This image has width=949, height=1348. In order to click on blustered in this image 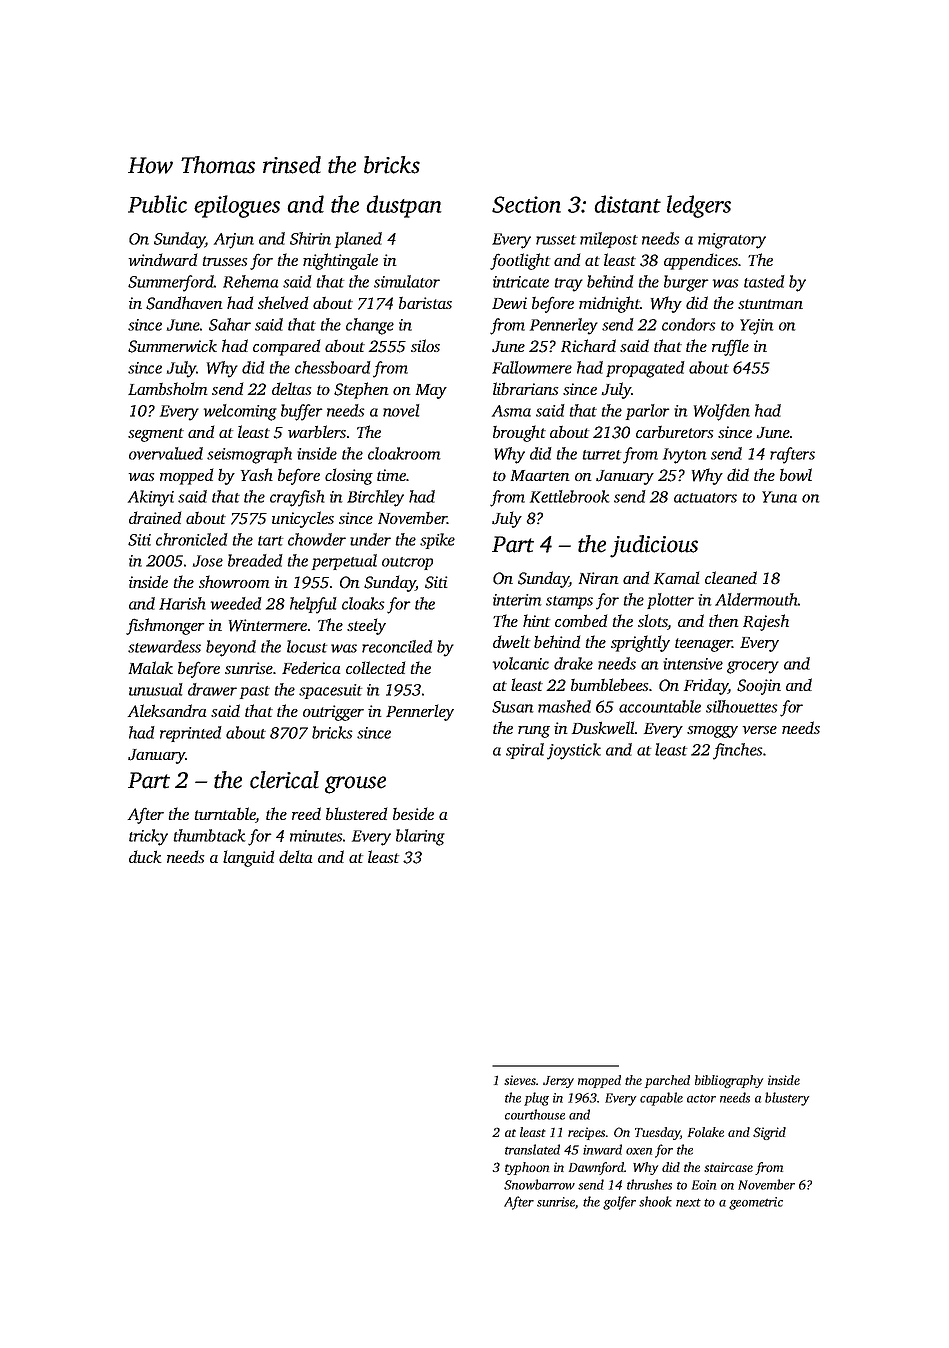, I will do `click(357, 813)`.
